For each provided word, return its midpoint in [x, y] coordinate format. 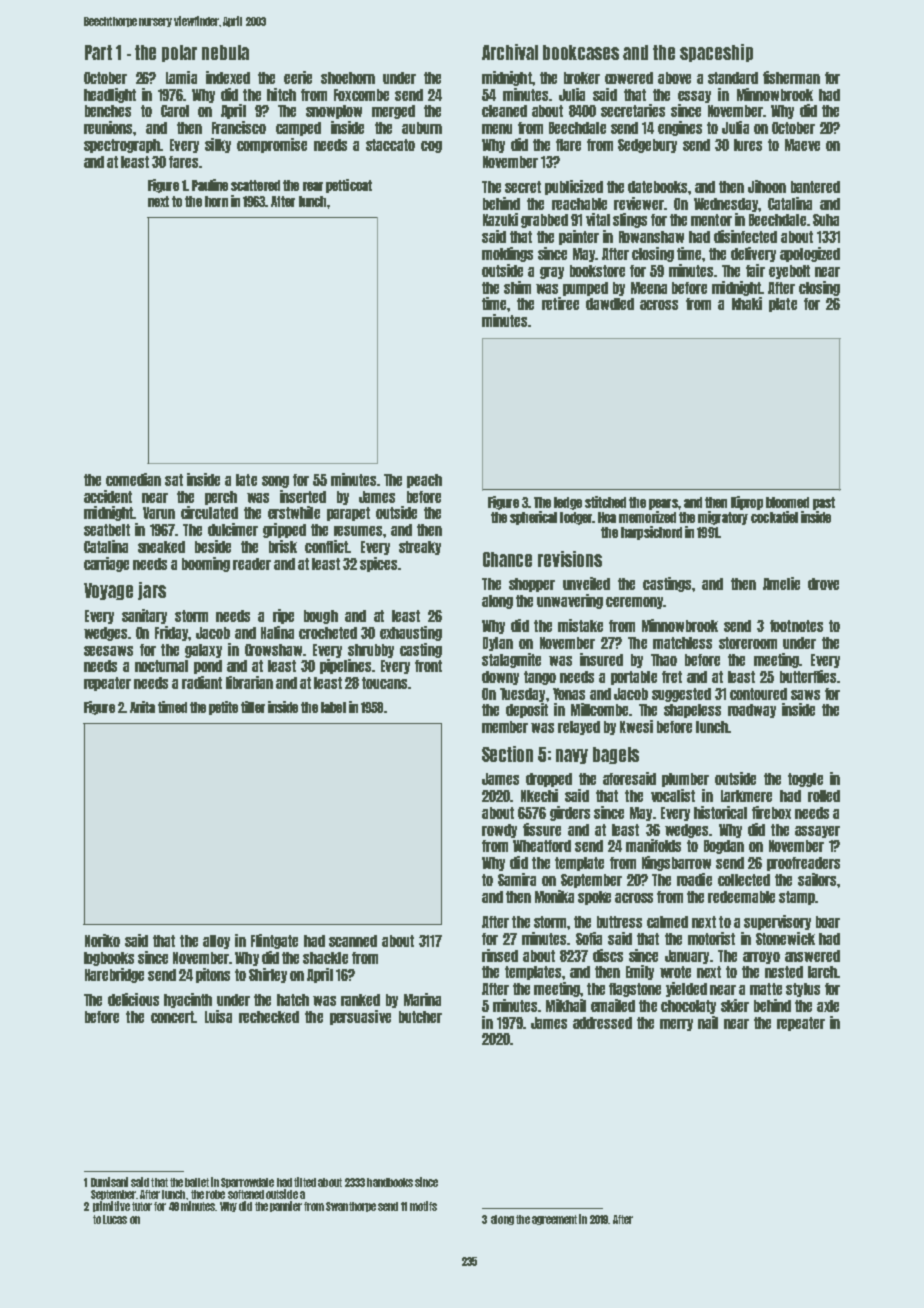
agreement [554, 1220]
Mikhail [566, 1005]
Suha [826, 220]
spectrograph [122, 146]
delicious [133, 999]
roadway [752, 711]
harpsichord [651, 533]
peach [424, 481]
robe [215, 1194]
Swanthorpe [351, 1207]
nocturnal [161, 666]
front [428, 666]
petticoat [349, 186]
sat [174, 480]
